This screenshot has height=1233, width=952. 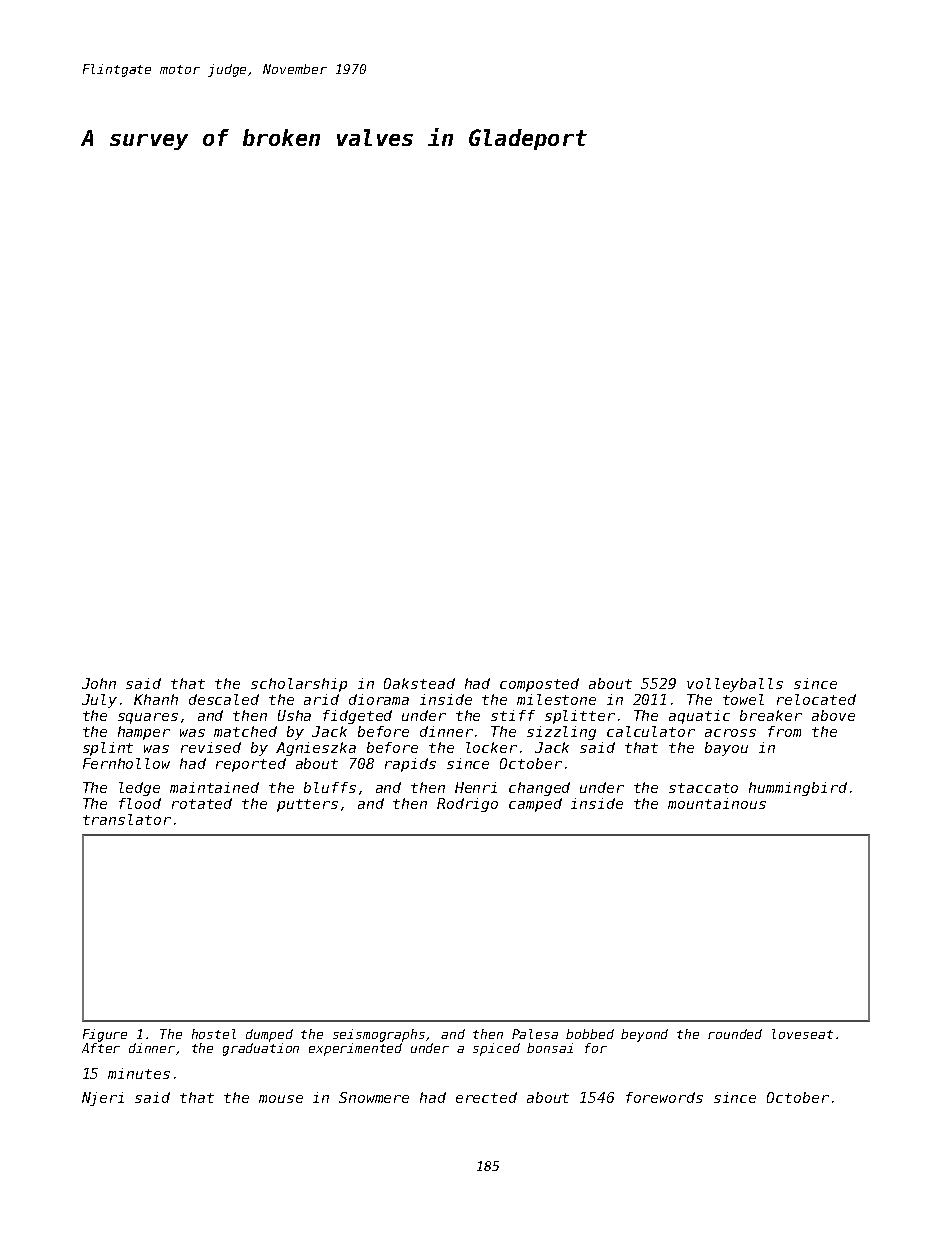 What do you see at coordinates (703, 788) in the screenshot?
I see `staccato` at bounding box center [703, 788].
